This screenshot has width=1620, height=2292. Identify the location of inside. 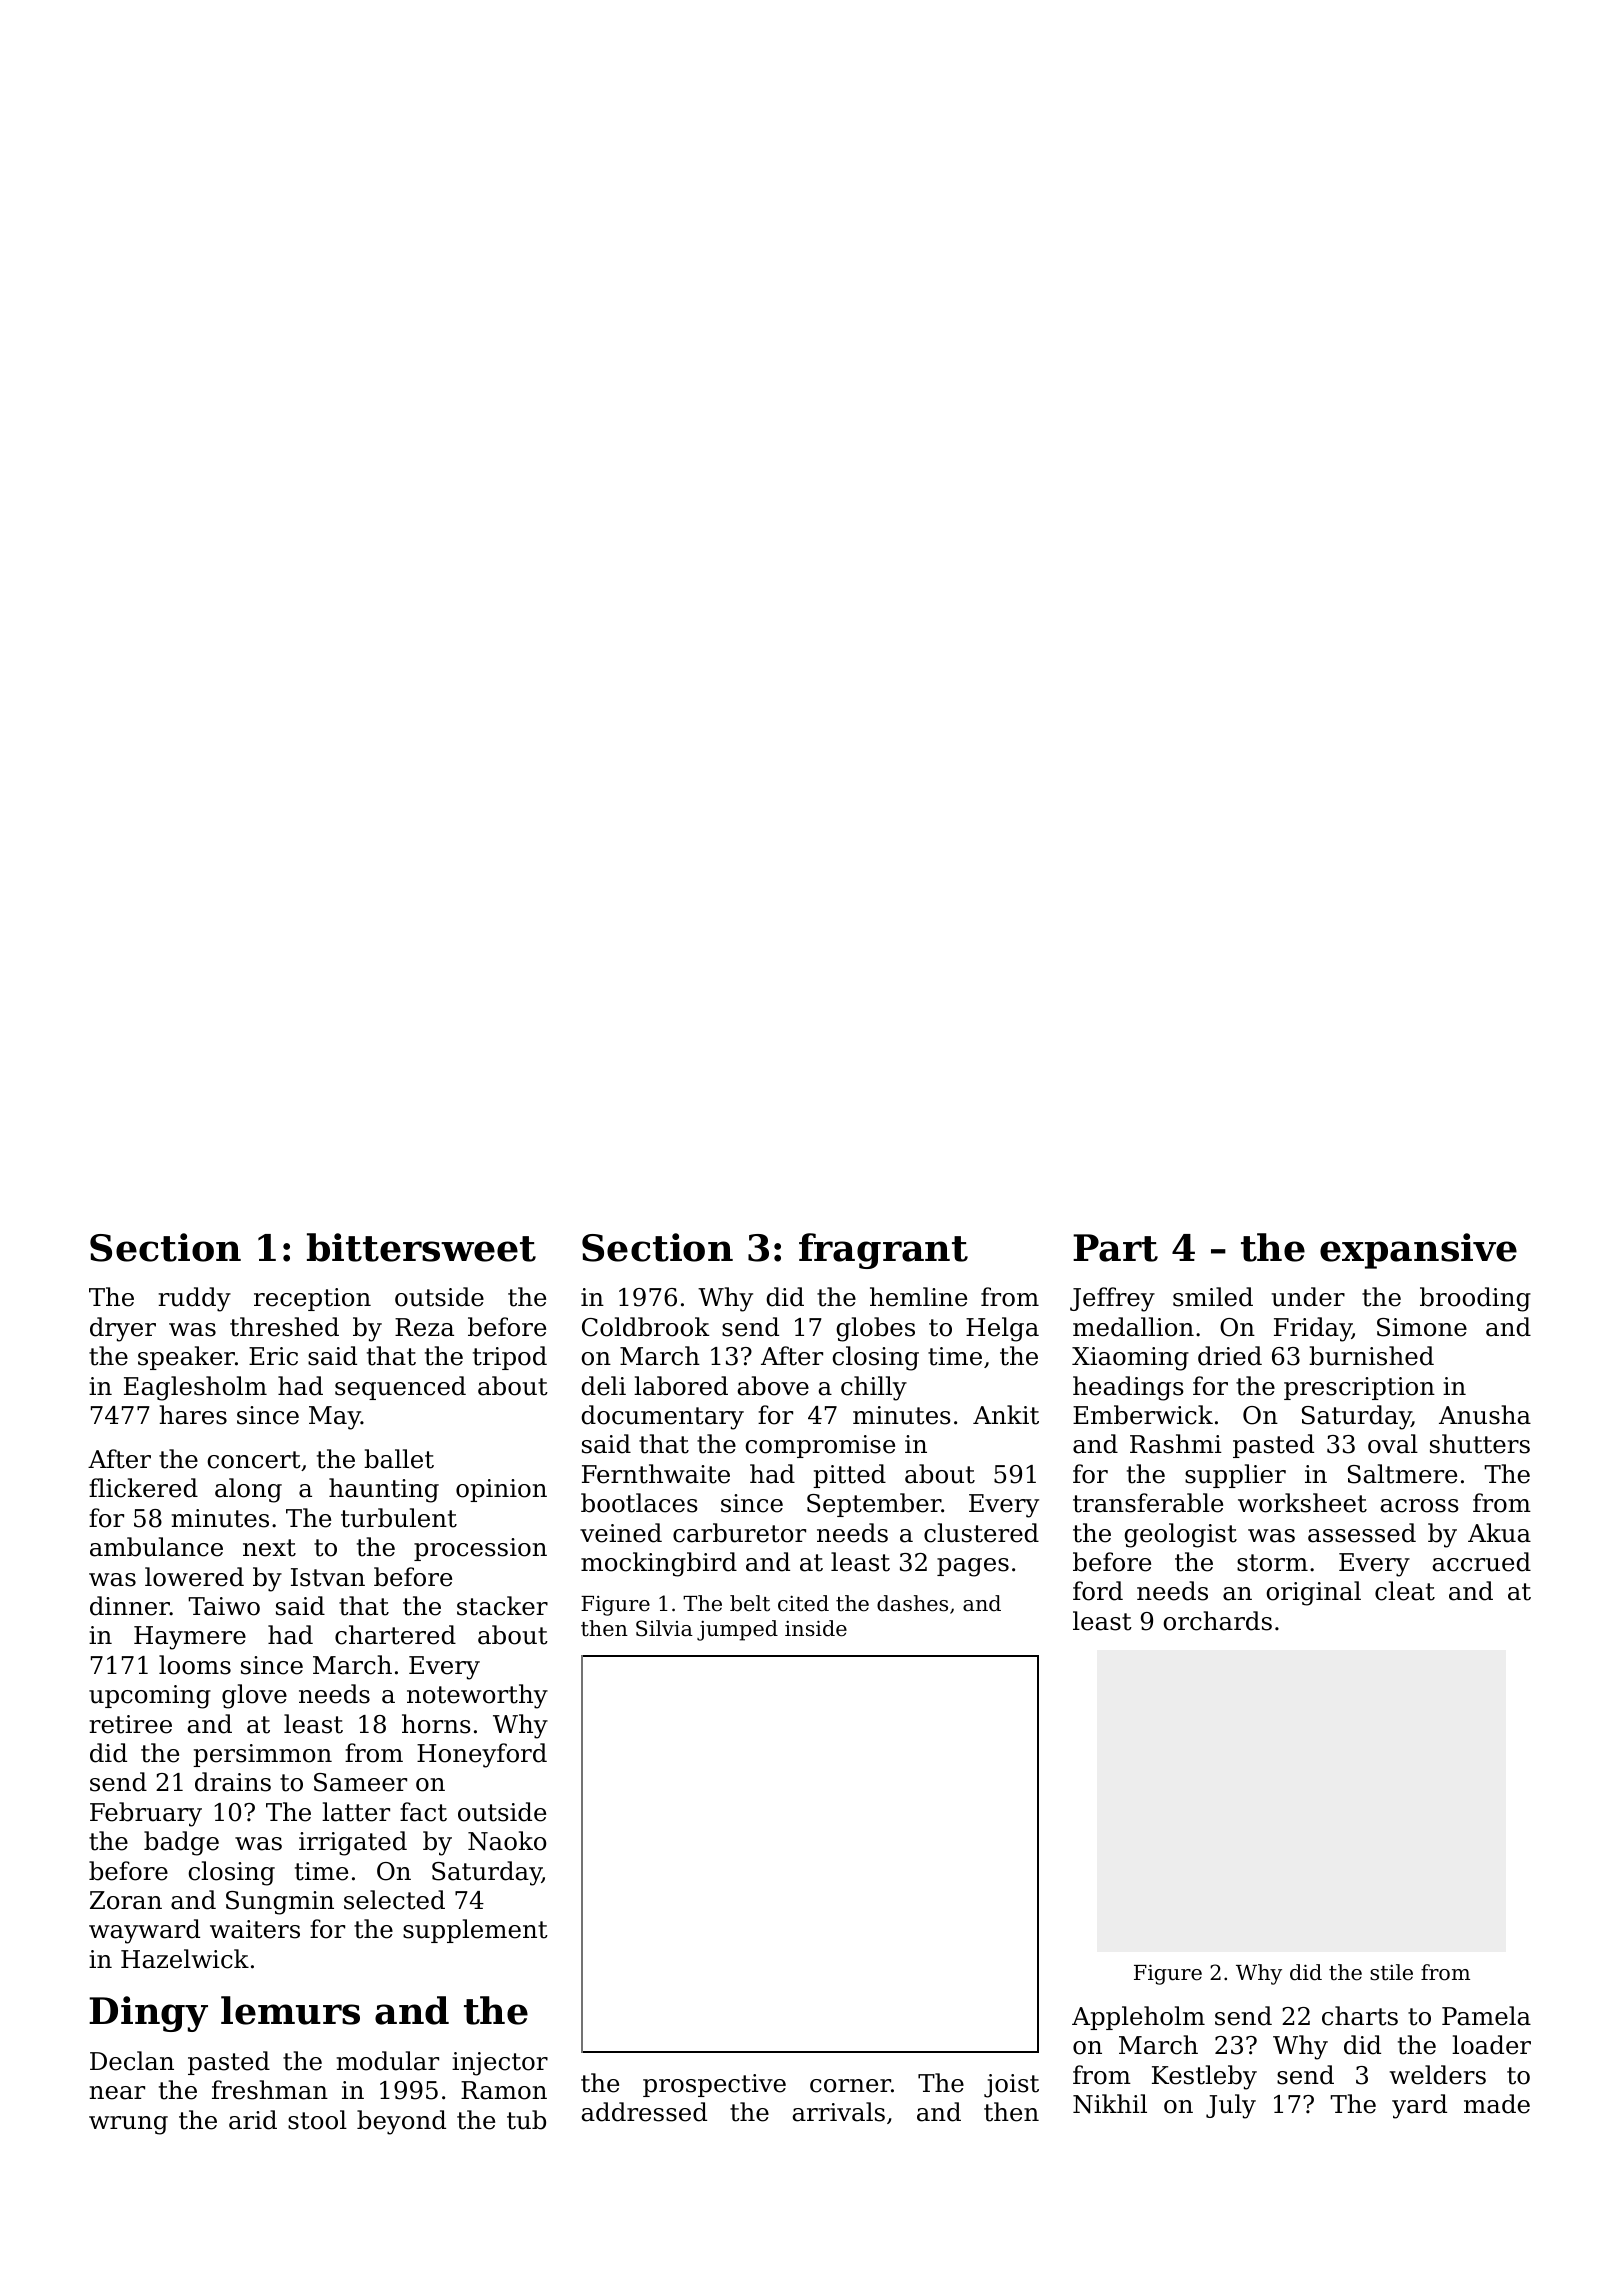
(816, 1628).
